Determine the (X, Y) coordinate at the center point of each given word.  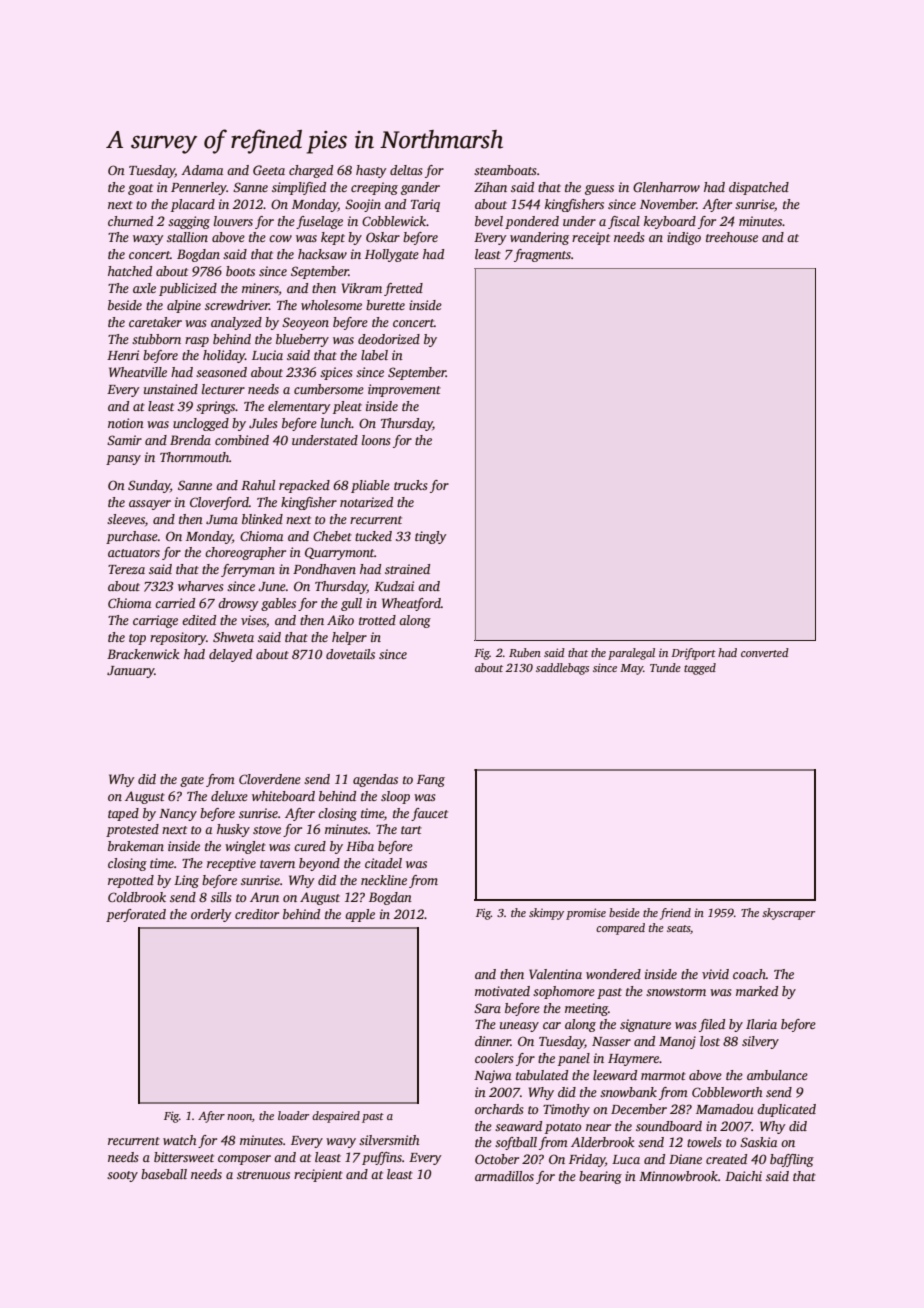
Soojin (363, 205)
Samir (124, 440)
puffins (382, 1158)
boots (240, 271)
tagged (700, 669)
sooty (122, 1176)
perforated (136, 915)
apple (360, 915)
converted (765, 652)
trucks (411, 485)
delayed (230, 655)
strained (407, 569)
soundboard (669, 1126)
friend (675, 914)
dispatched (759, 188)
